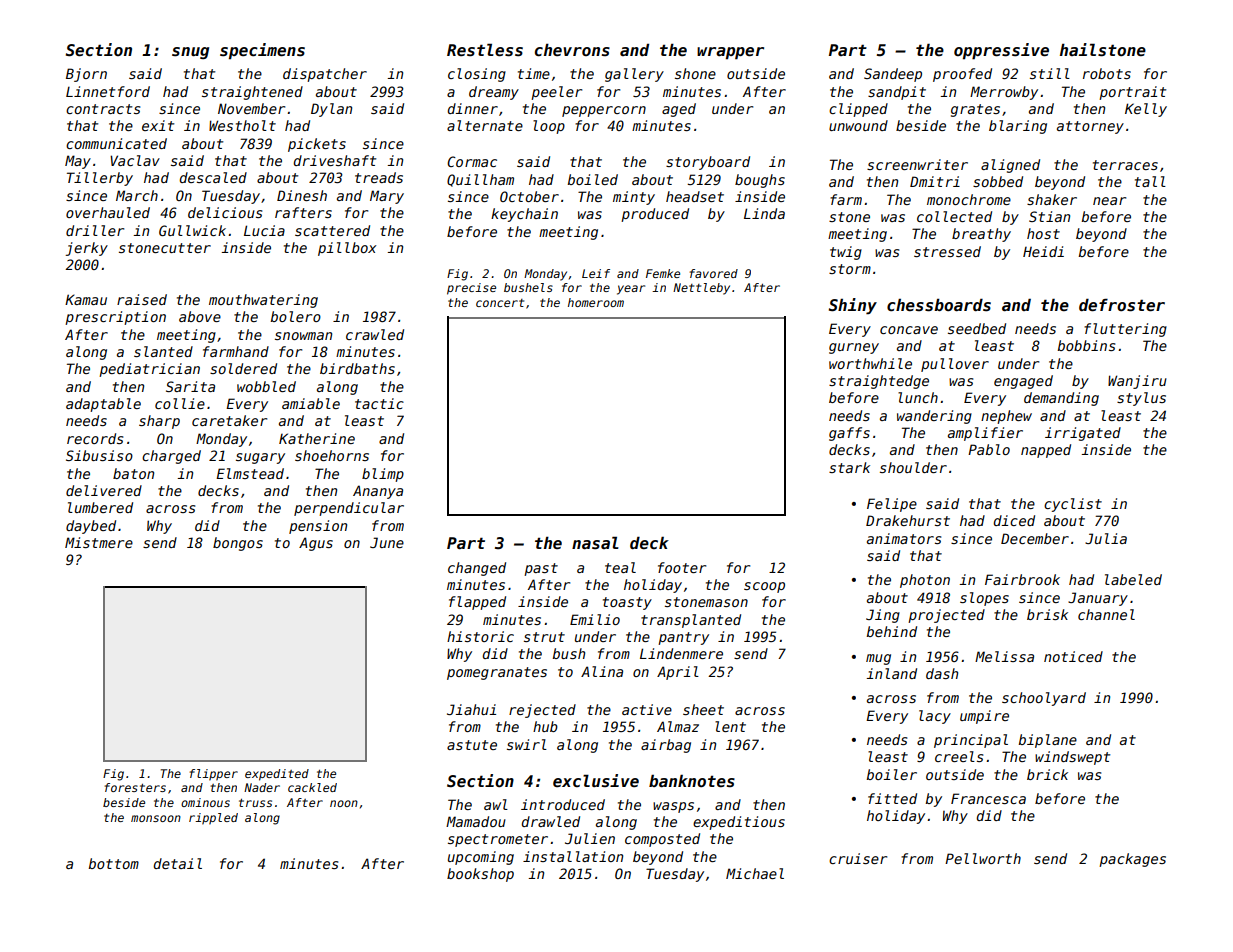 The image size is (1233, 952). I want to click on shoulder, so click(913, 467).
